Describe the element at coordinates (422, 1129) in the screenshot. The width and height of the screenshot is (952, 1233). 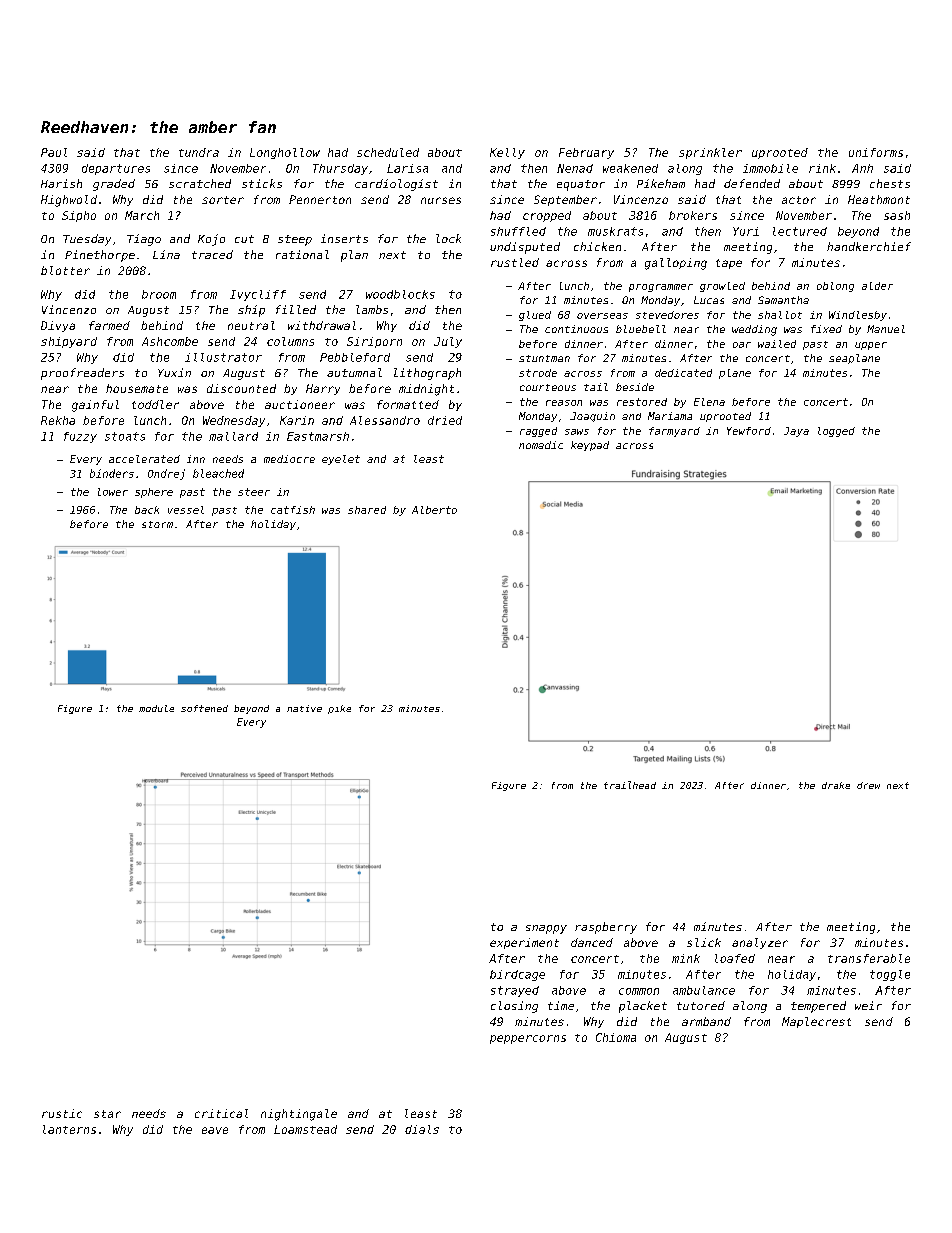
I see `dials` at that location.
